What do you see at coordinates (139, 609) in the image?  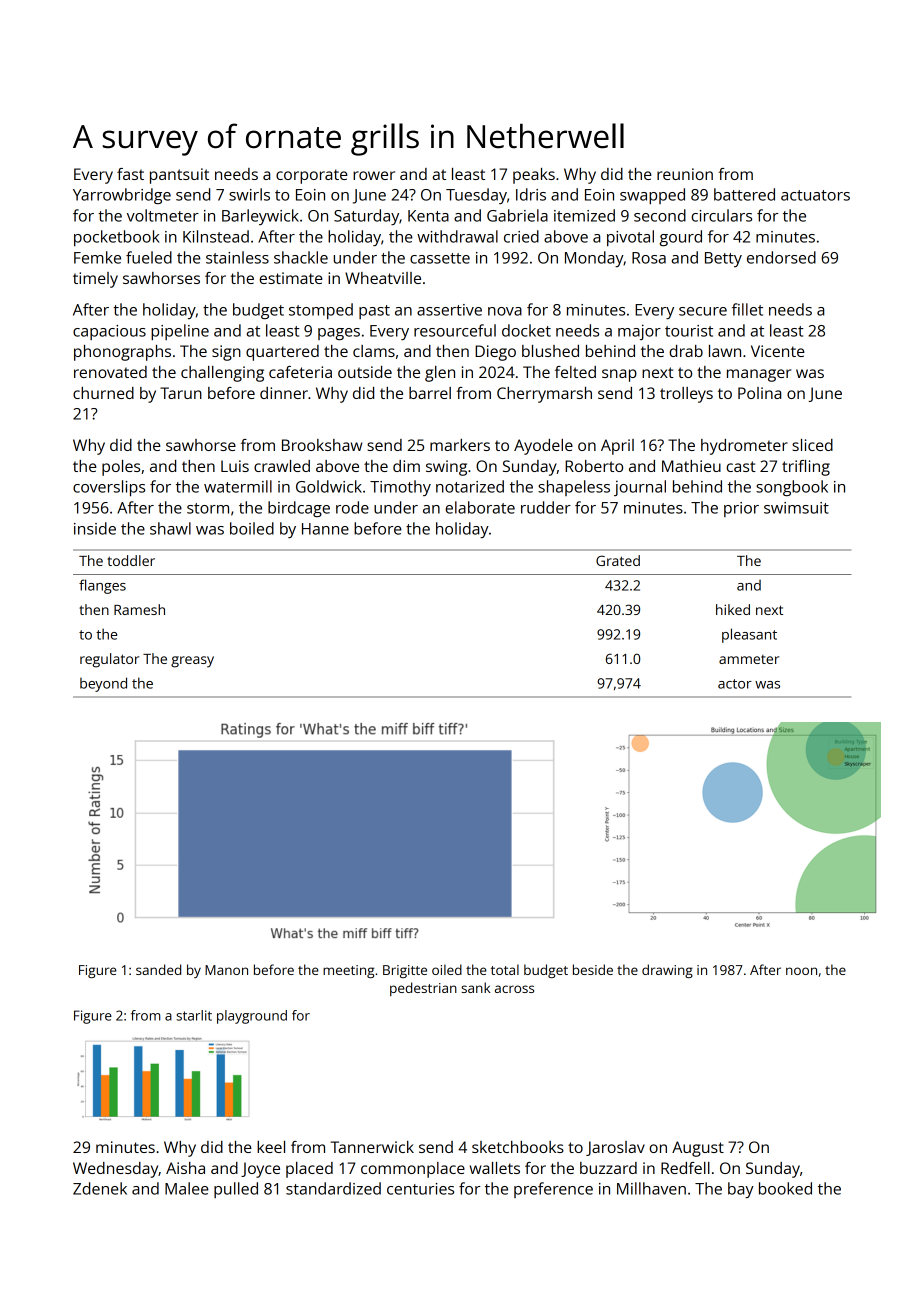 I see `Ramesh` at bounding box center [139, 609].
